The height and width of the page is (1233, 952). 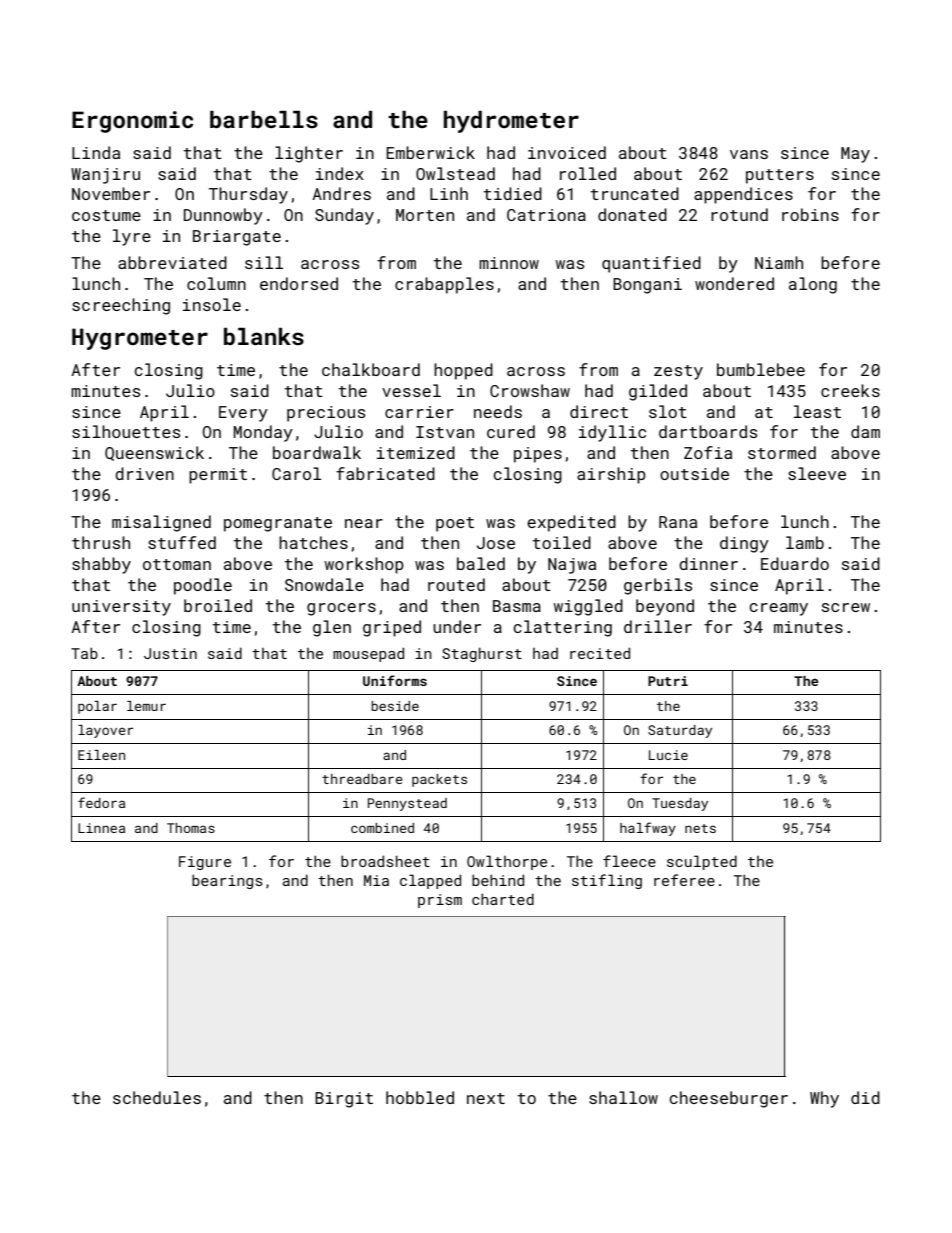 I want to click on sculpted, so click(x=702, y=862).
